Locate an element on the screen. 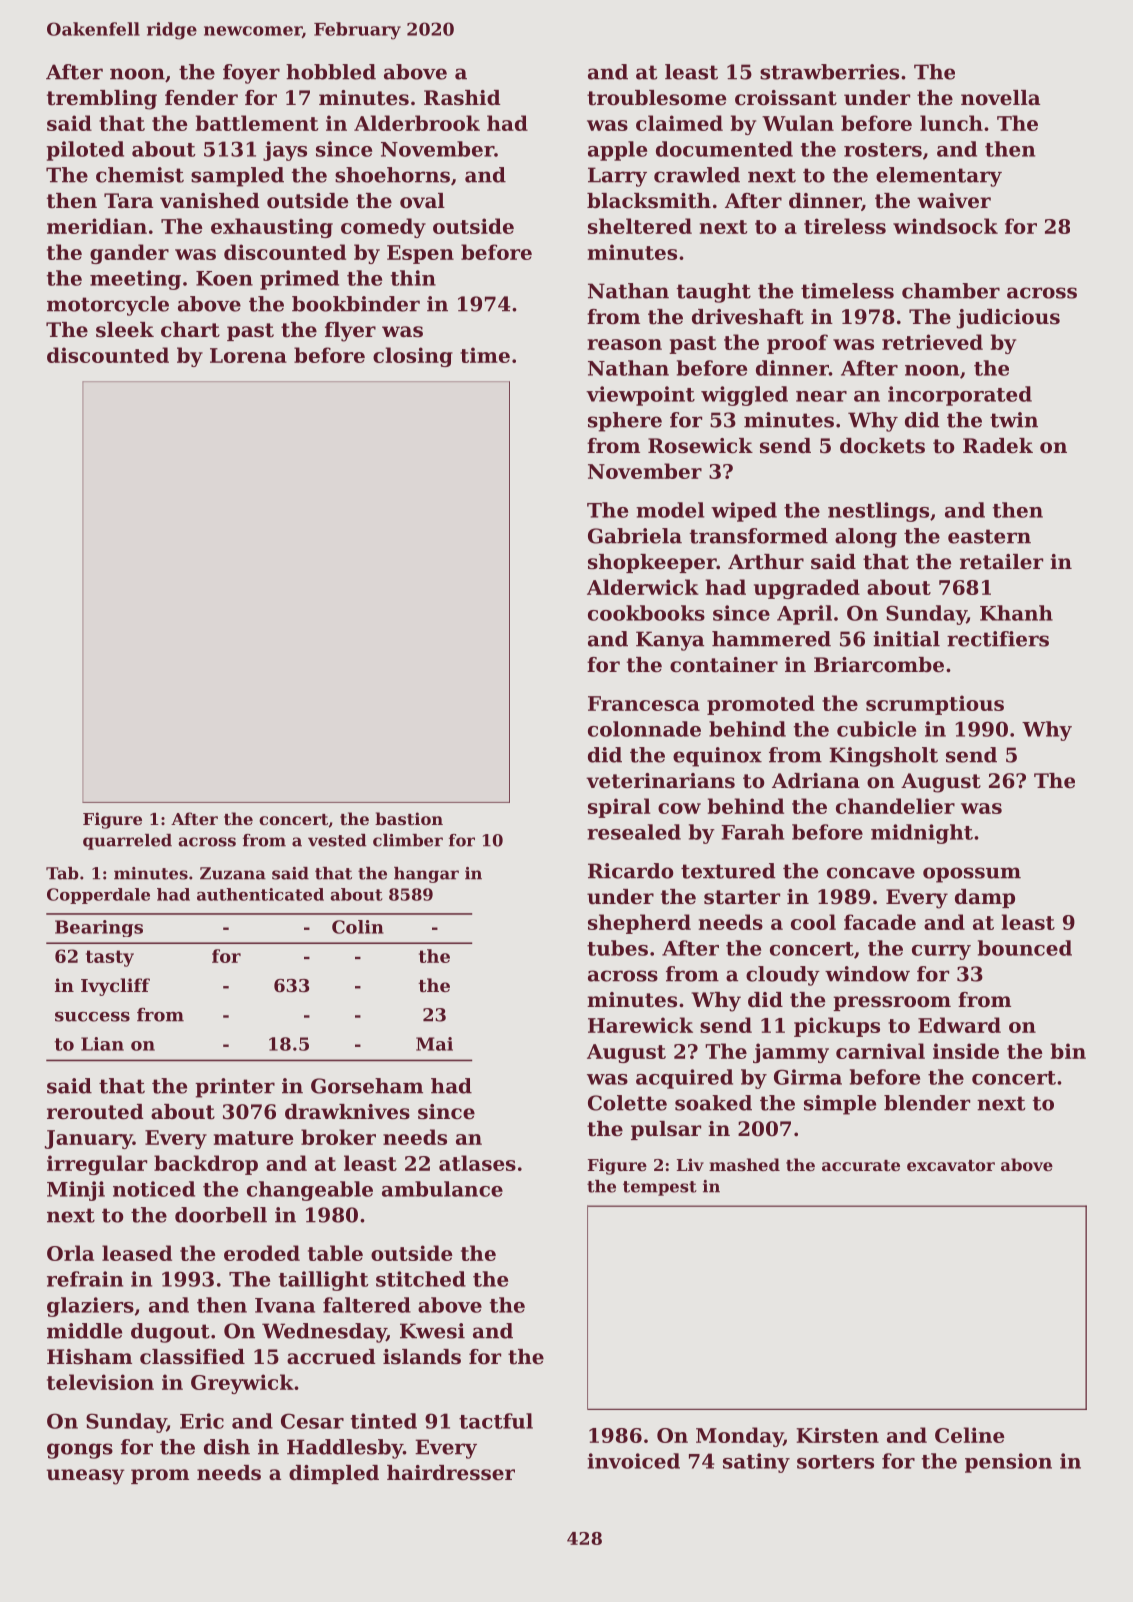 This screenshot has width=1133, height=1602. Briarcombe is located at coordinates (879, 665).
